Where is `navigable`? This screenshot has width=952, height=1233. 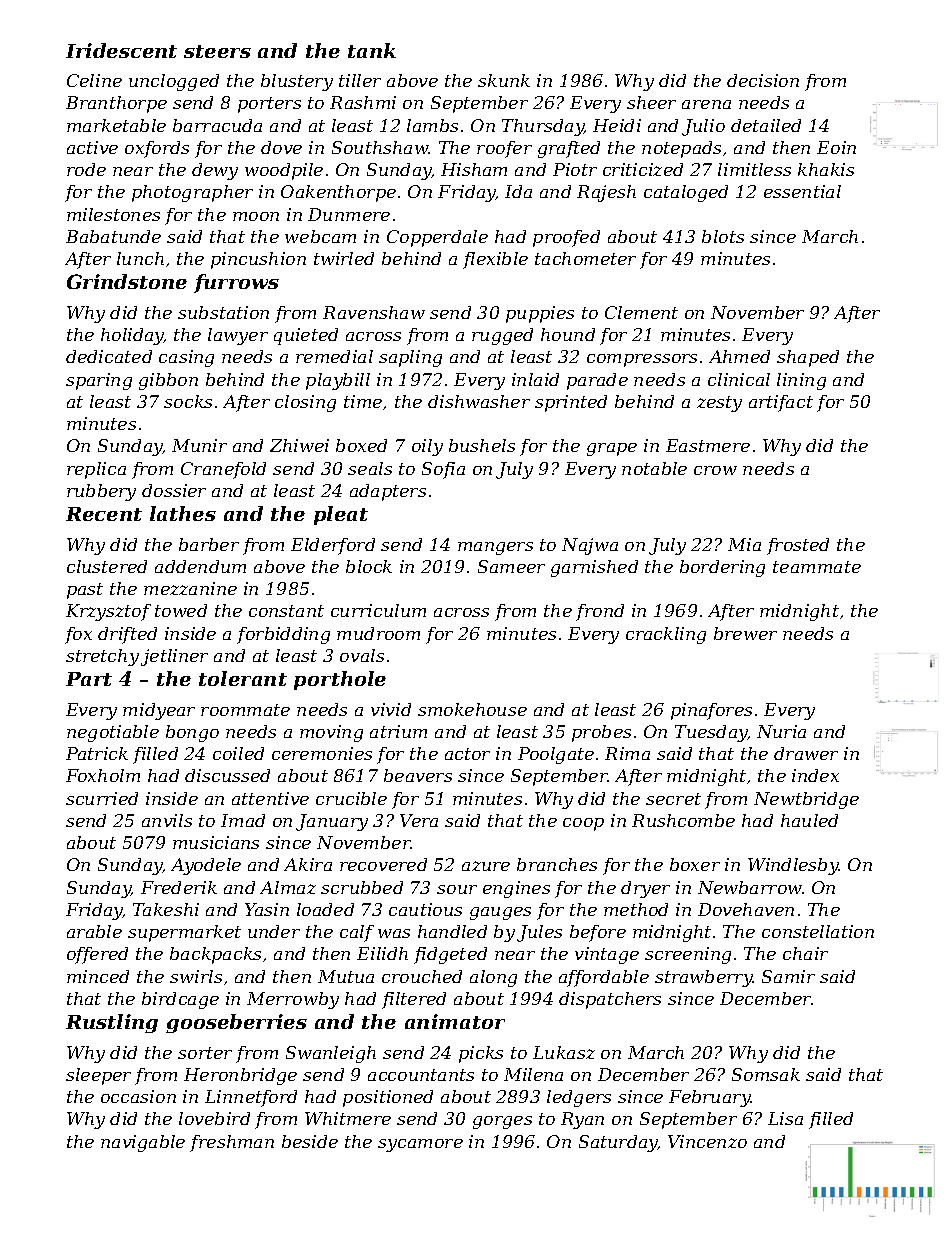
navigable is located at coordinates (143, 1143).
